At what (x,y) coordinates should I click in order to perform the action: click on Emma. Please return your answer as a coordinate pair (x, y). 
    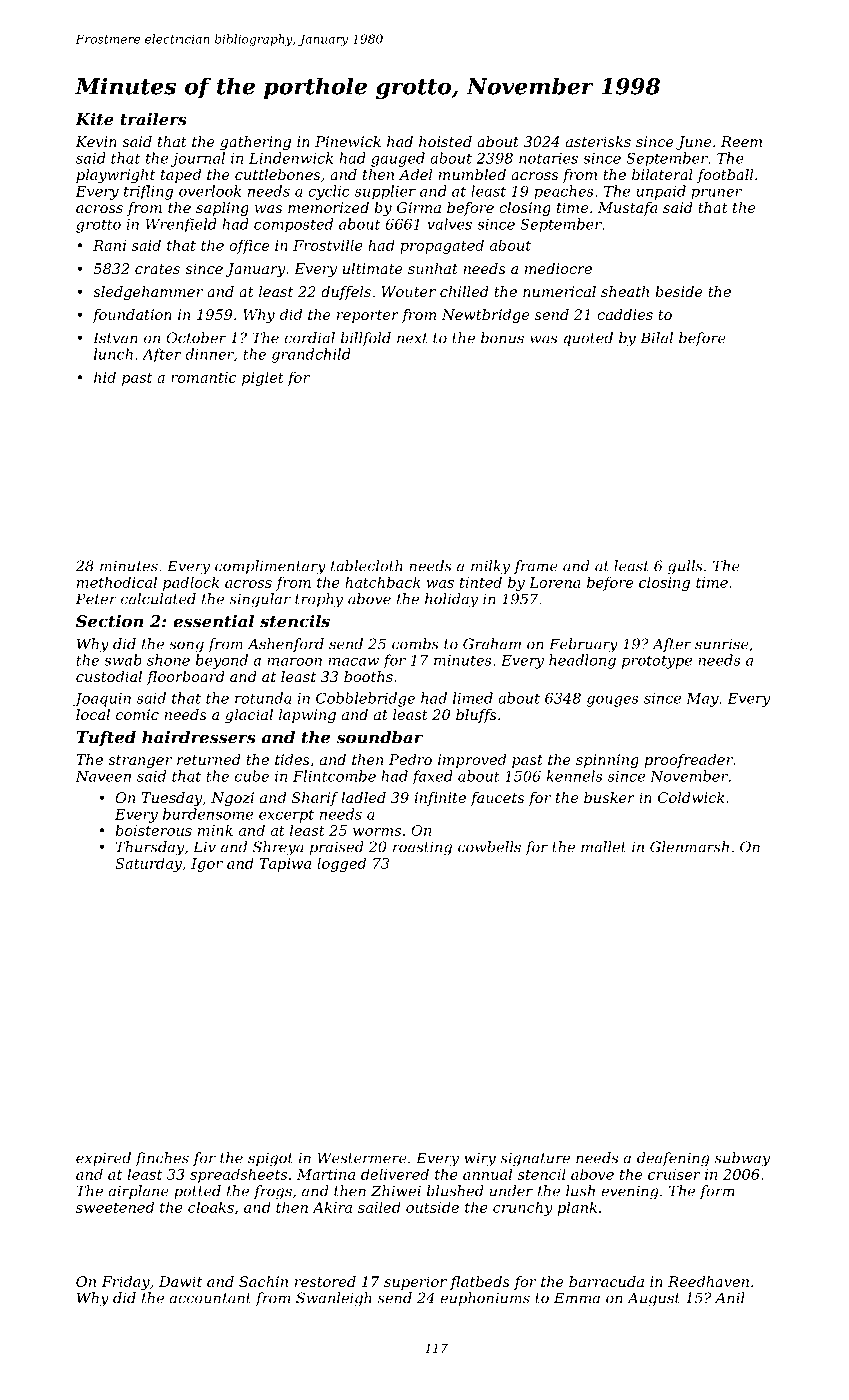
    Looking at the image, I should click on (577, 1298).
